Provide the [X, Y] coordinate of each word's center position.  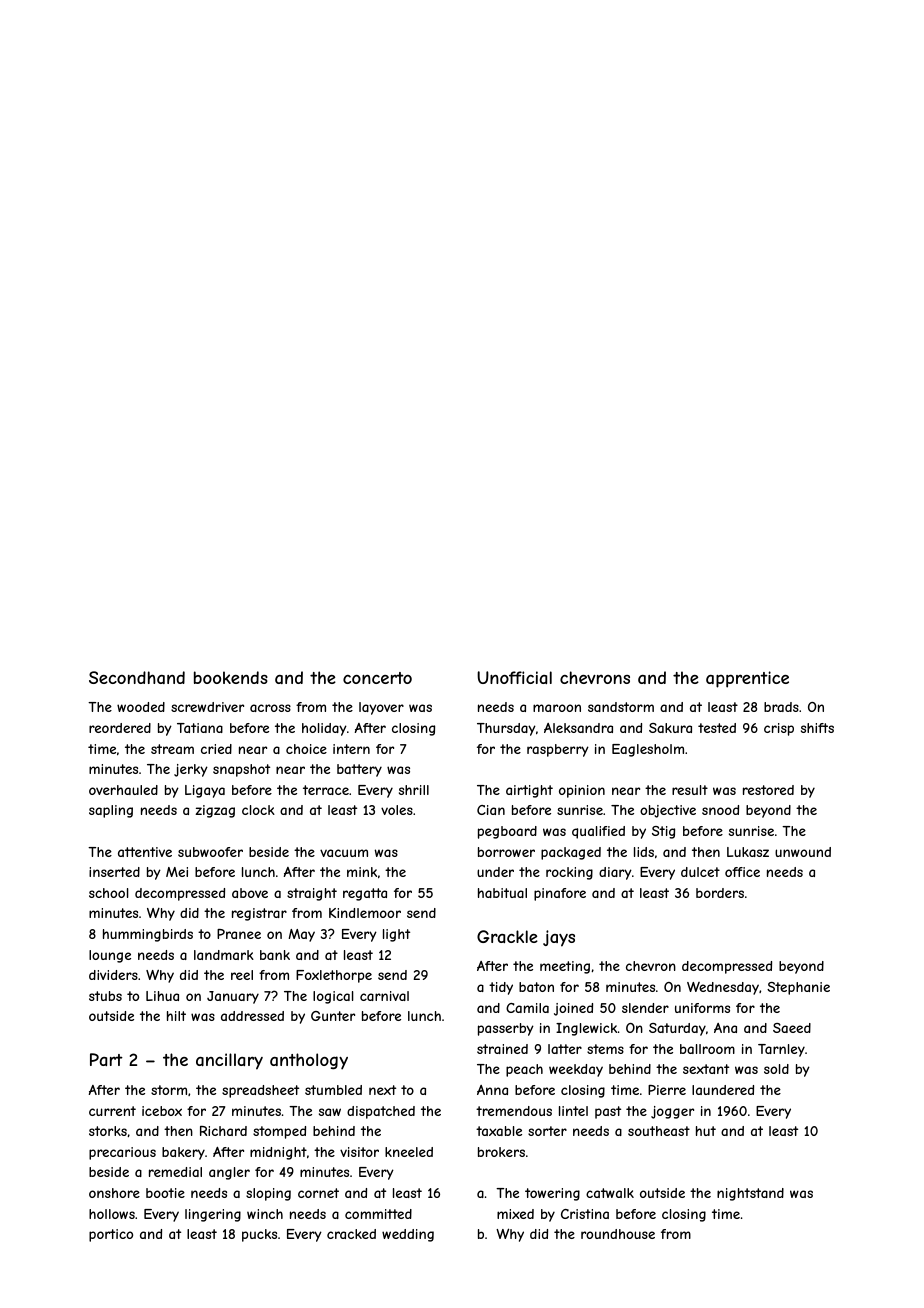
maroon [557, 708]
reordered [120, 728]
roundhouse [618, 1234]
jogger [672, 1112]
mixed [515, 1214]
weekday [576, 1070]
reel [242, 975]
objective [668, 811]
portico [111, 1235]
